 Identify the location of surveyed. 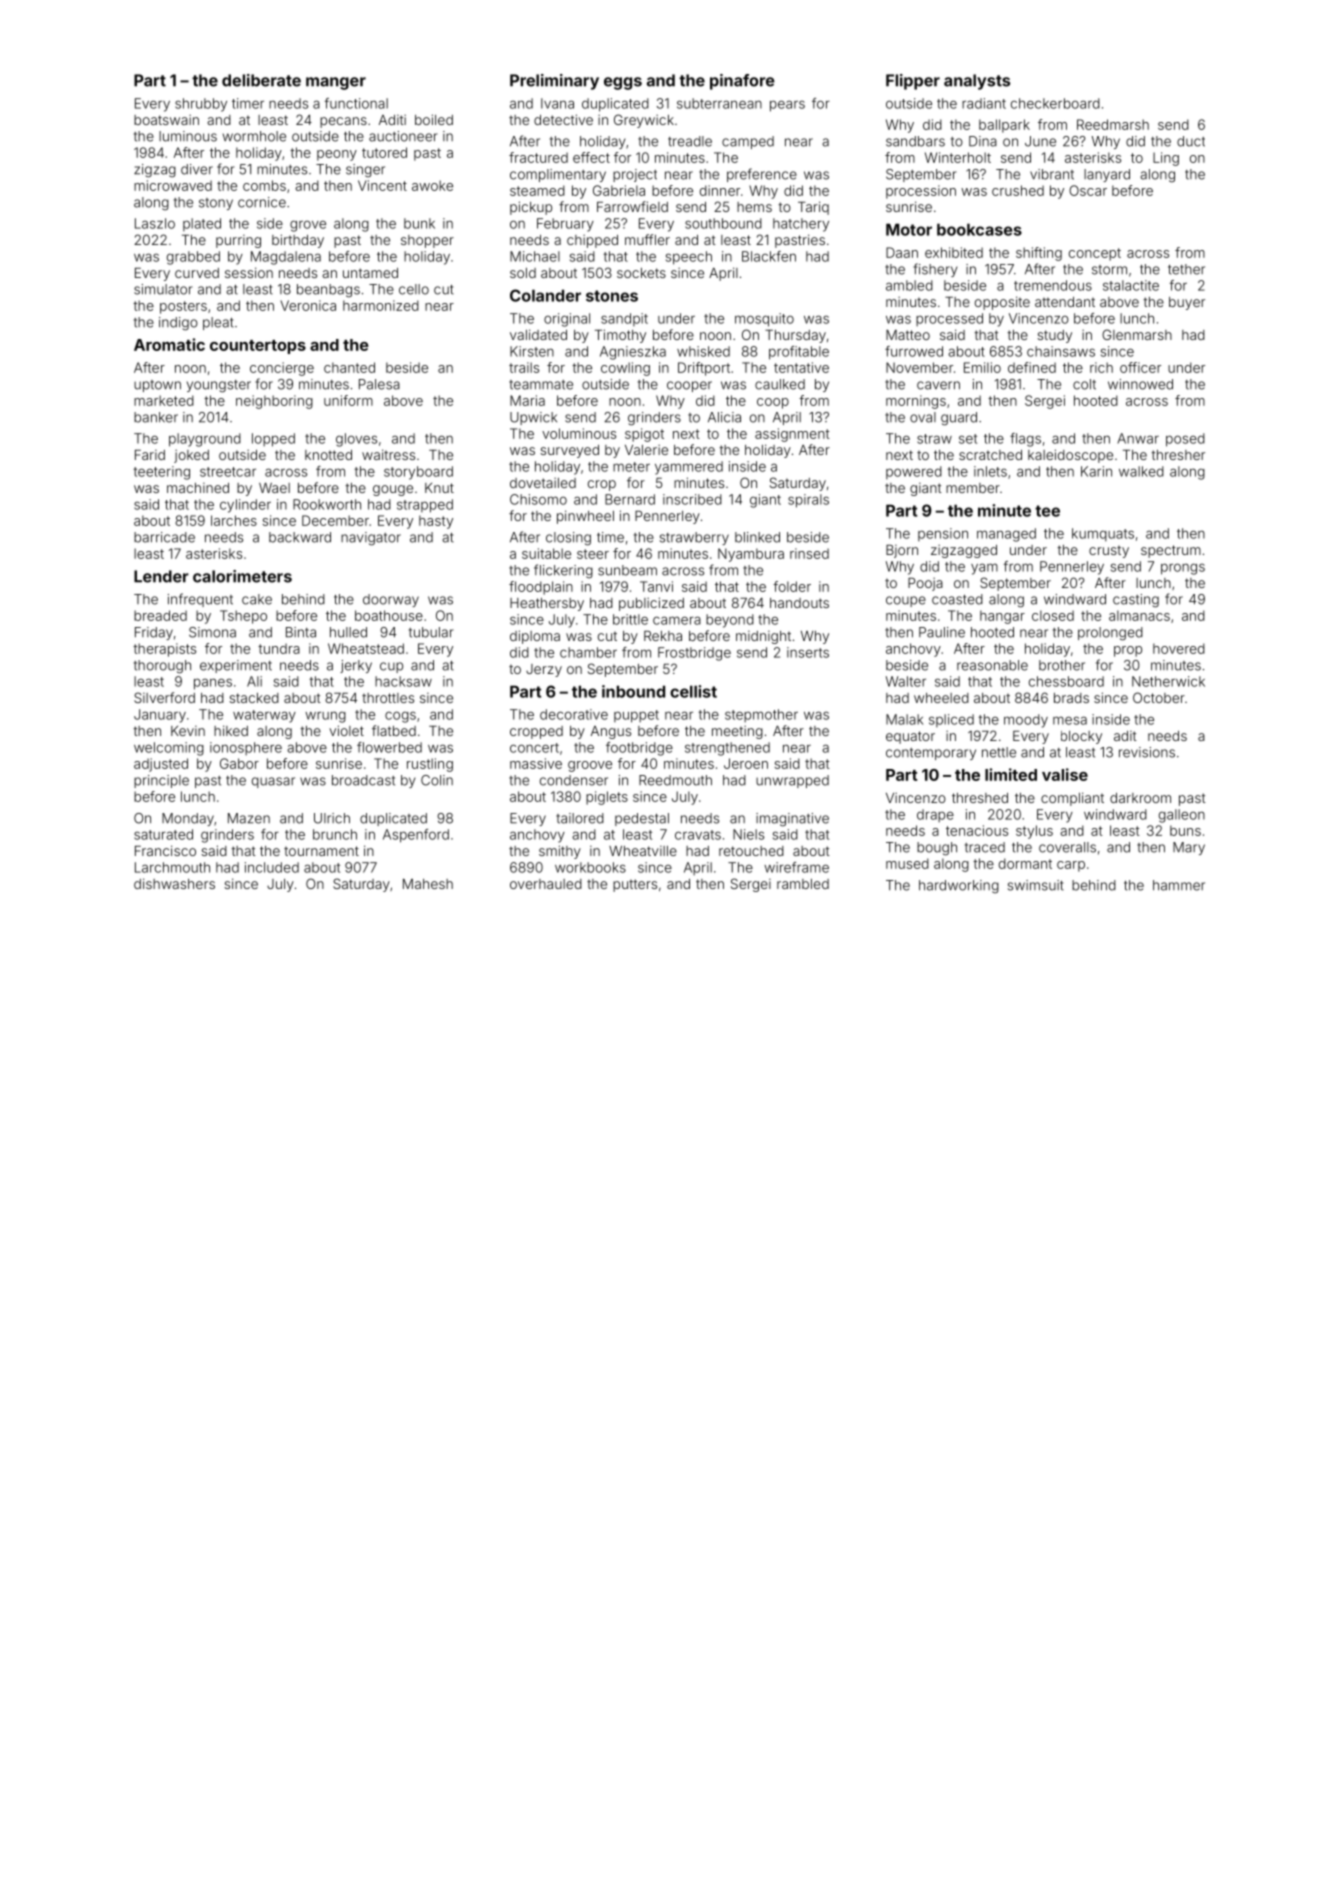
(569, 451).
